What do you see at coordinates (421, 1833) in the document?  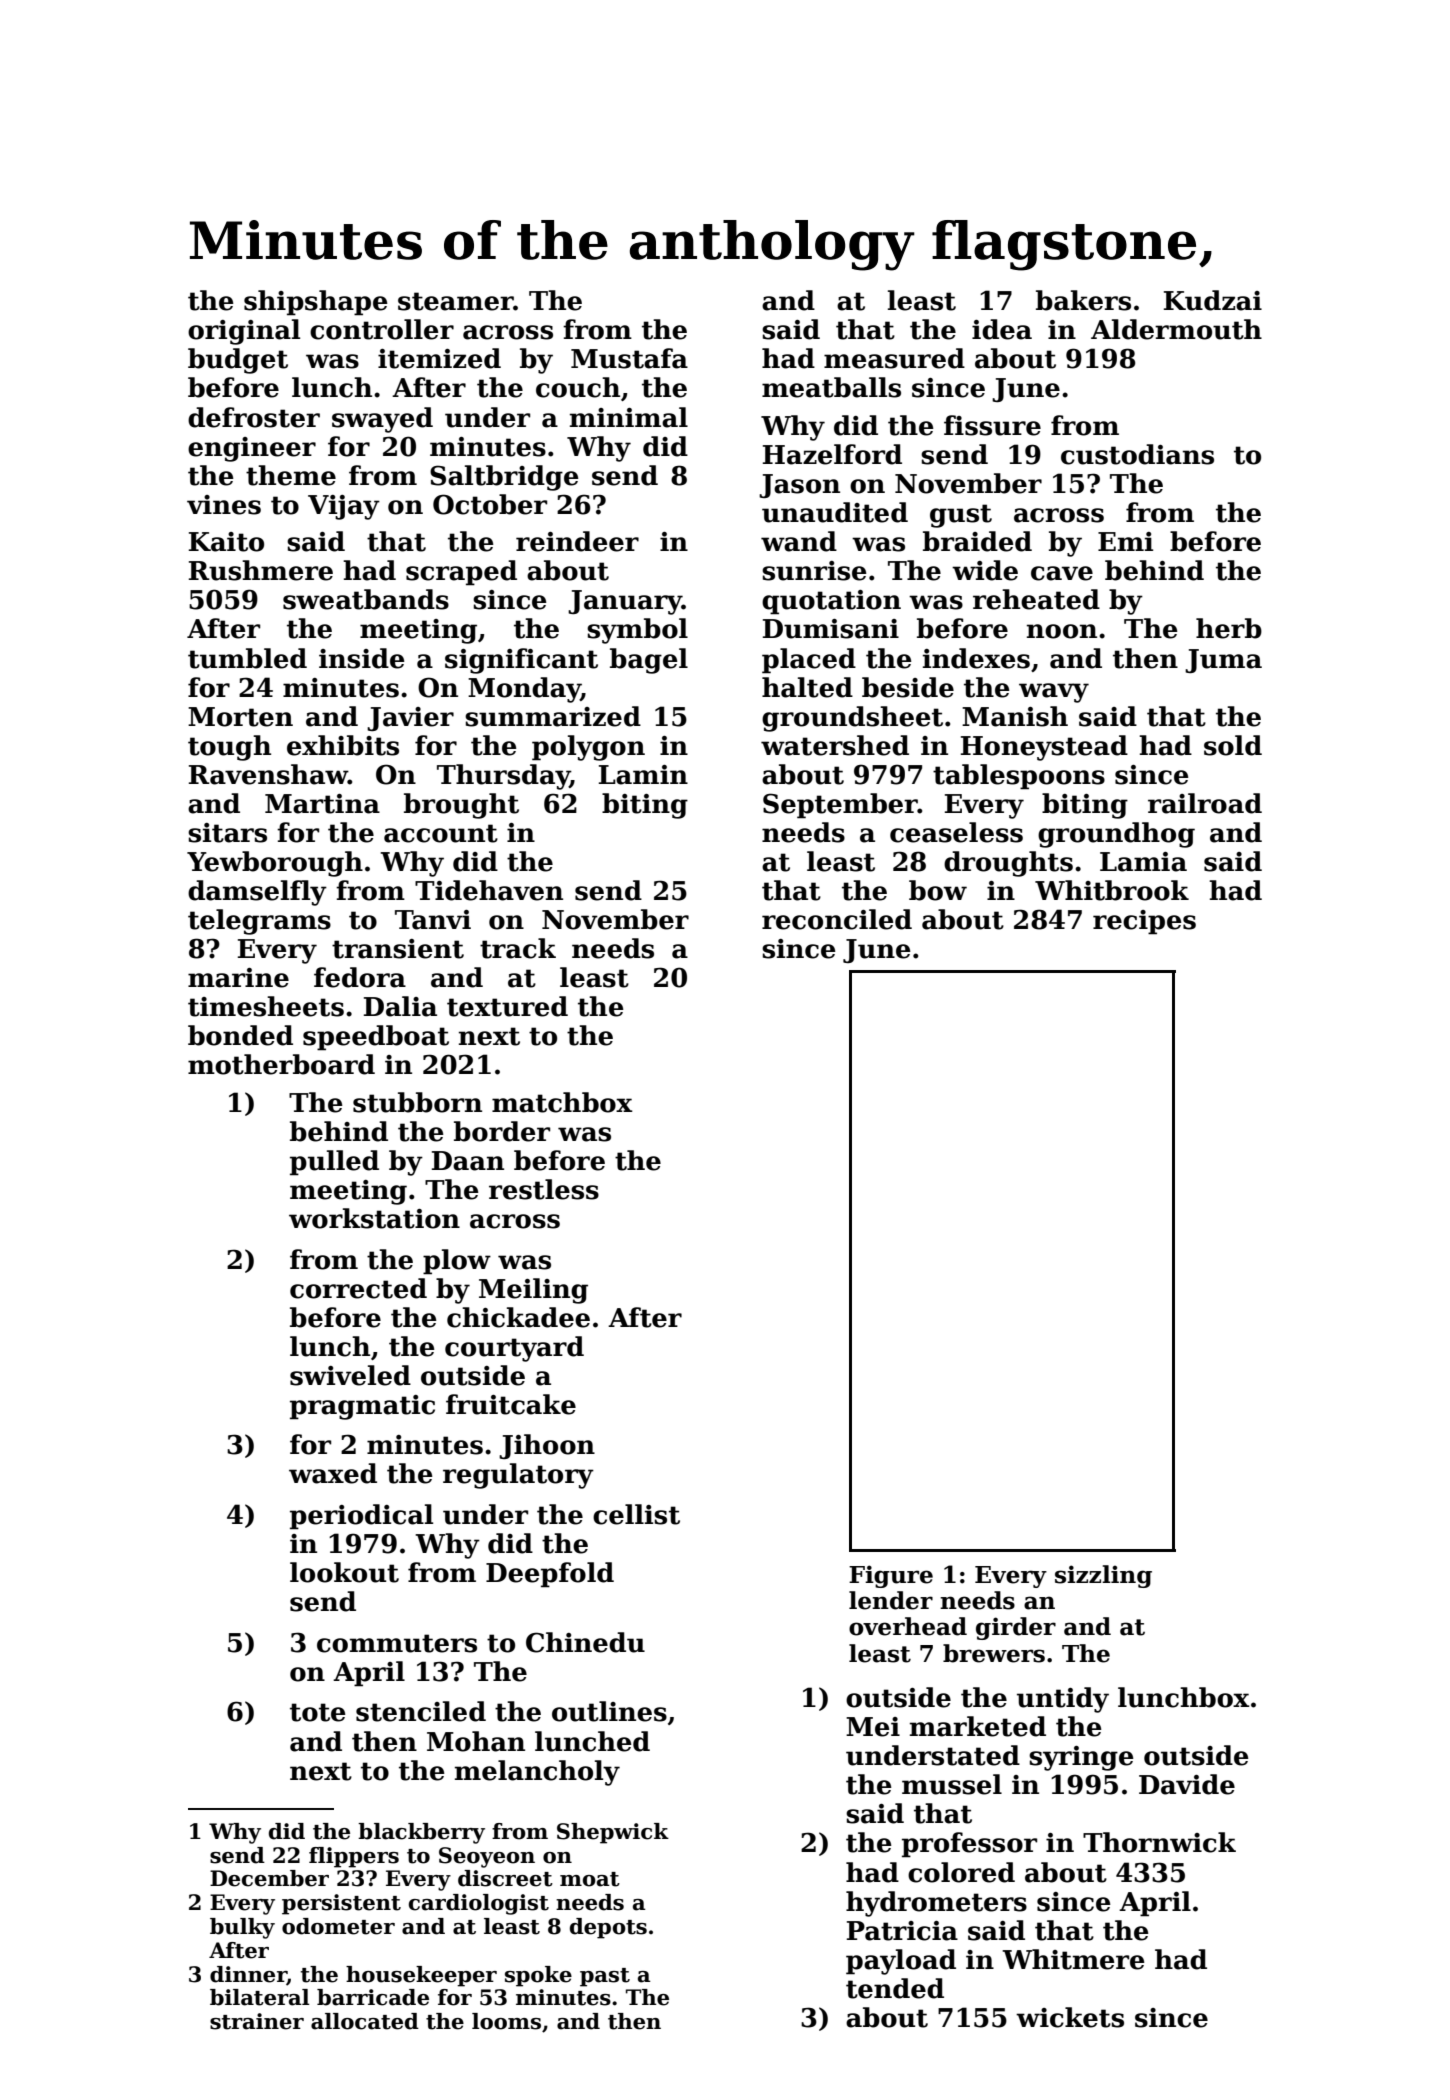 I see `blackberry` at bounding box center [421, 1833].
